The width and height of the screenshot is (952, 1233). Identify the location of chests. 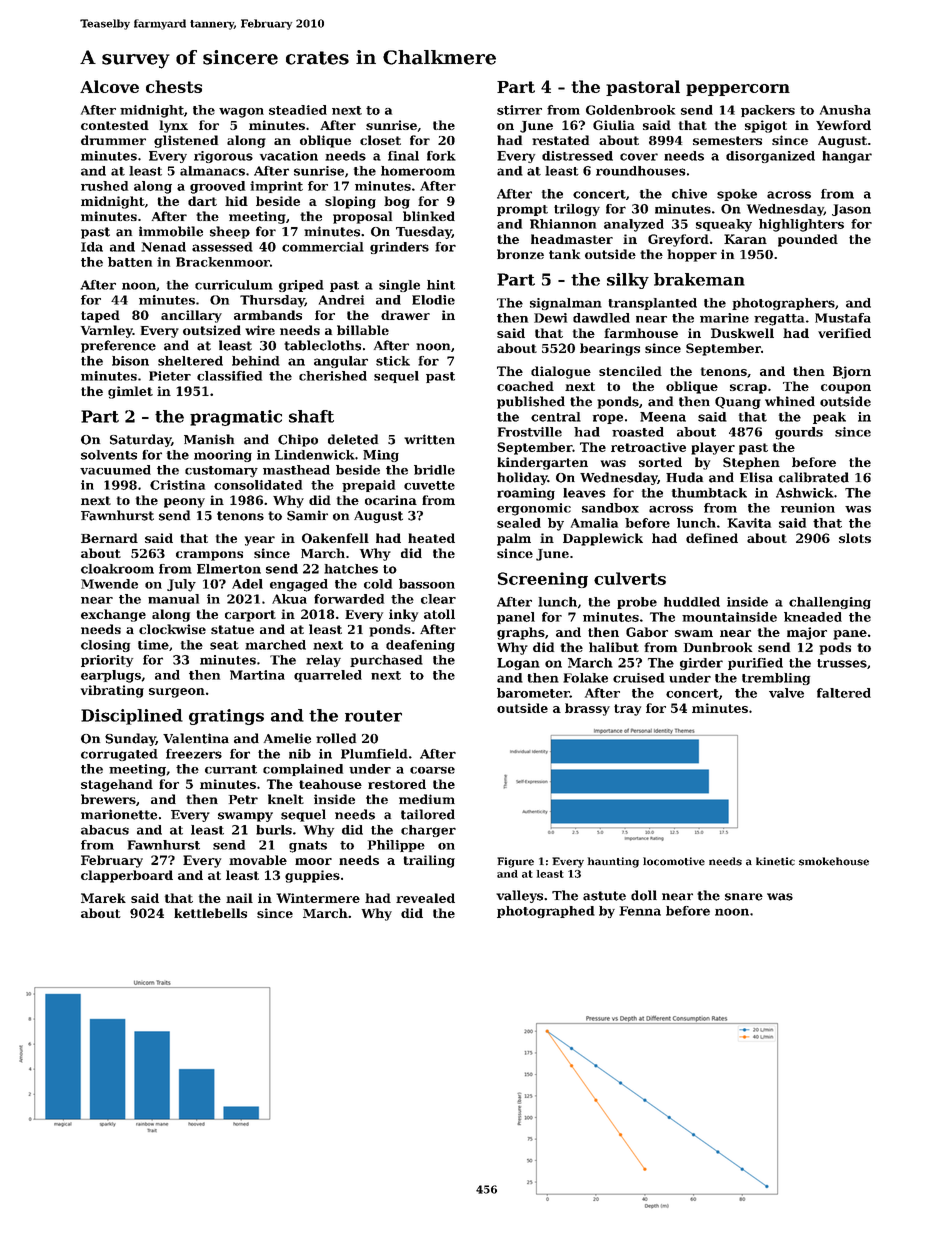
(174, 86).
